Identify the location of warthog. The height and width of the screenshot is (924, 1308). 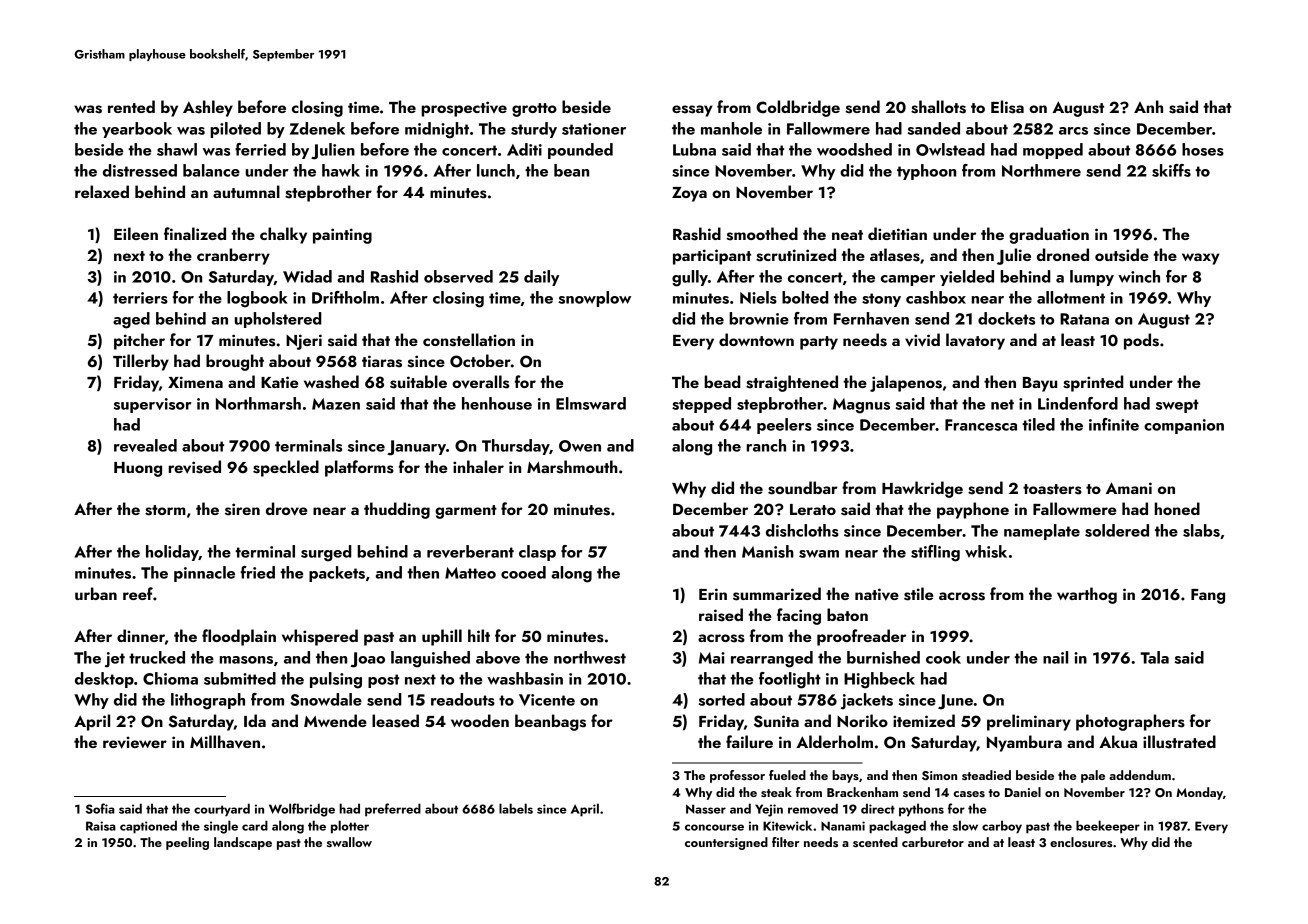
(1087, 595).
